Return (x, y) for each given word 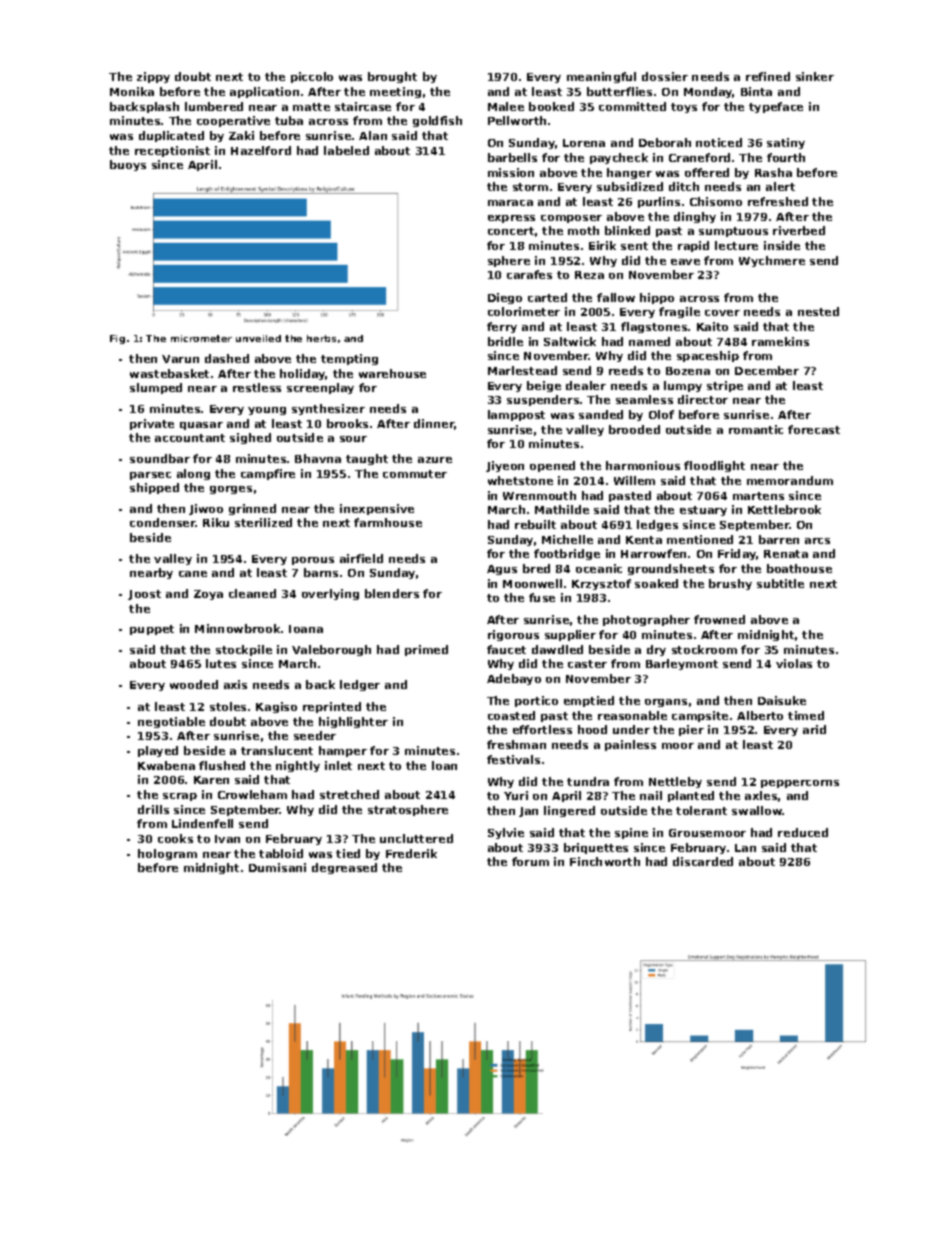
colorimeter (524, 311)
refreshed (778, 201)
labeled (346, 150)
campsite (700, 716)
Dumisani (277, 867)
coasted (511, 715)
